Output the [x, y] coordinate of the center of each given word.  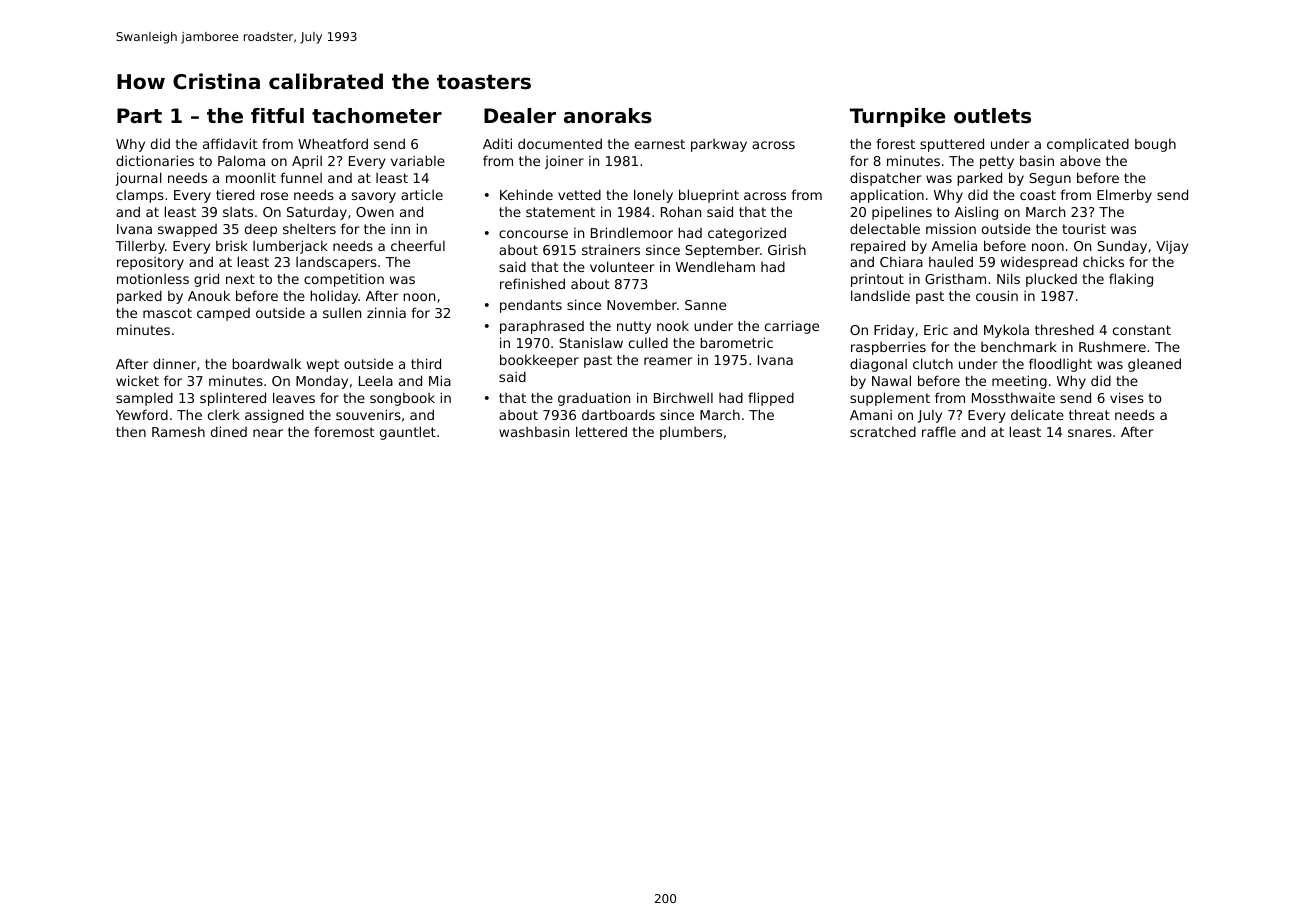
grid [206, 280]
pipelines [902, 213]
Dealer [520, 116]
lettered [601, 431]
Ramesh [178, 431]
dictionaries [155, 160]
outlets [992, 116]
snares [1090, 433]
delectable [885, 228]
